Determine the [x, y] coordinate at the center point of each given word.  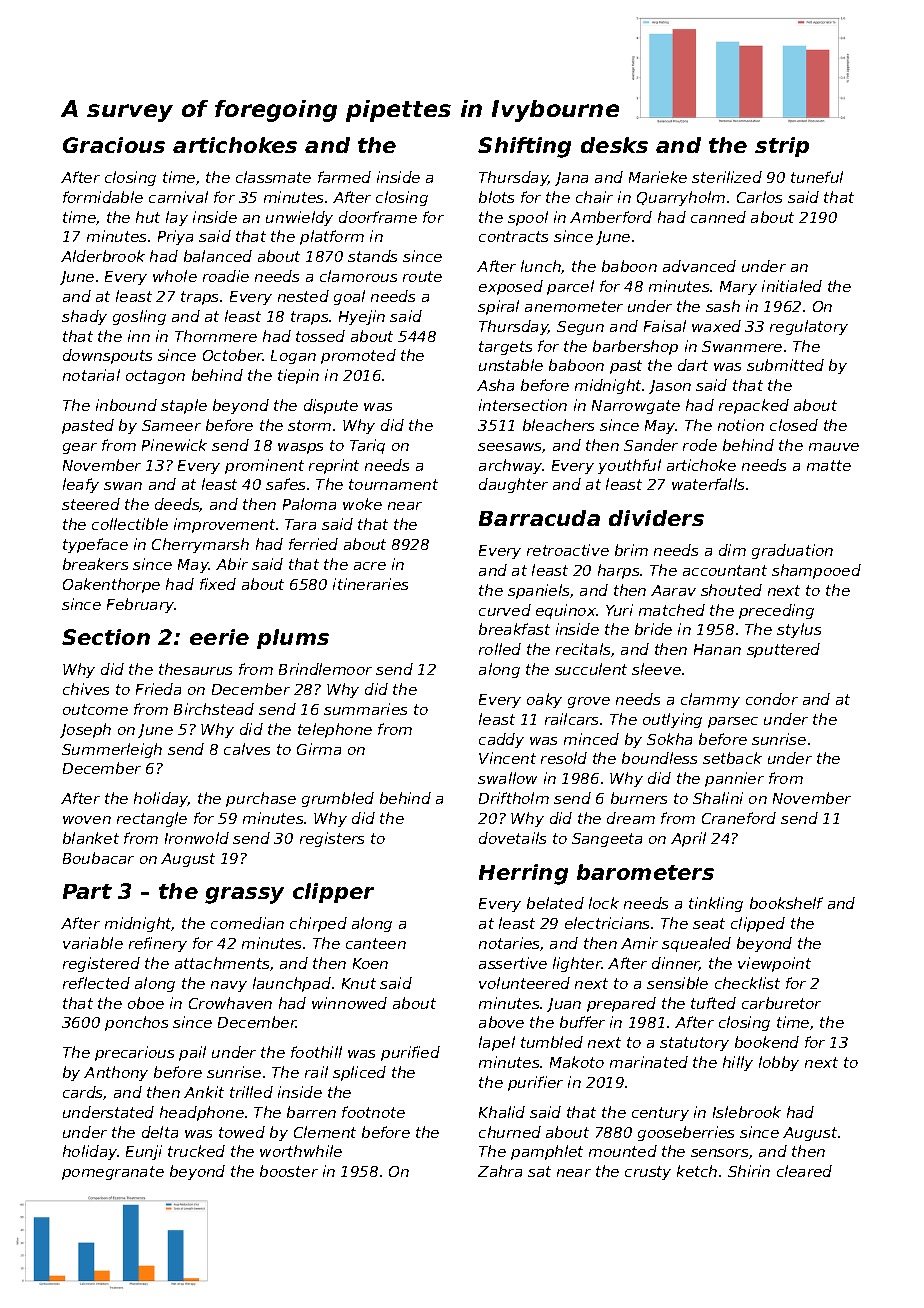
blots [496, 197]
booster [289, 1171]
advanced [699, 266]
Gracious [114, 145]
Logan [293, 357]
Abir [232, 564]
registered [101, 964]
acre [370, 566]
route [422, 276]
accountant [725, 570]
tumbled [552, 1042]
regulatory [809, 327]
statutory [694, 1044]
